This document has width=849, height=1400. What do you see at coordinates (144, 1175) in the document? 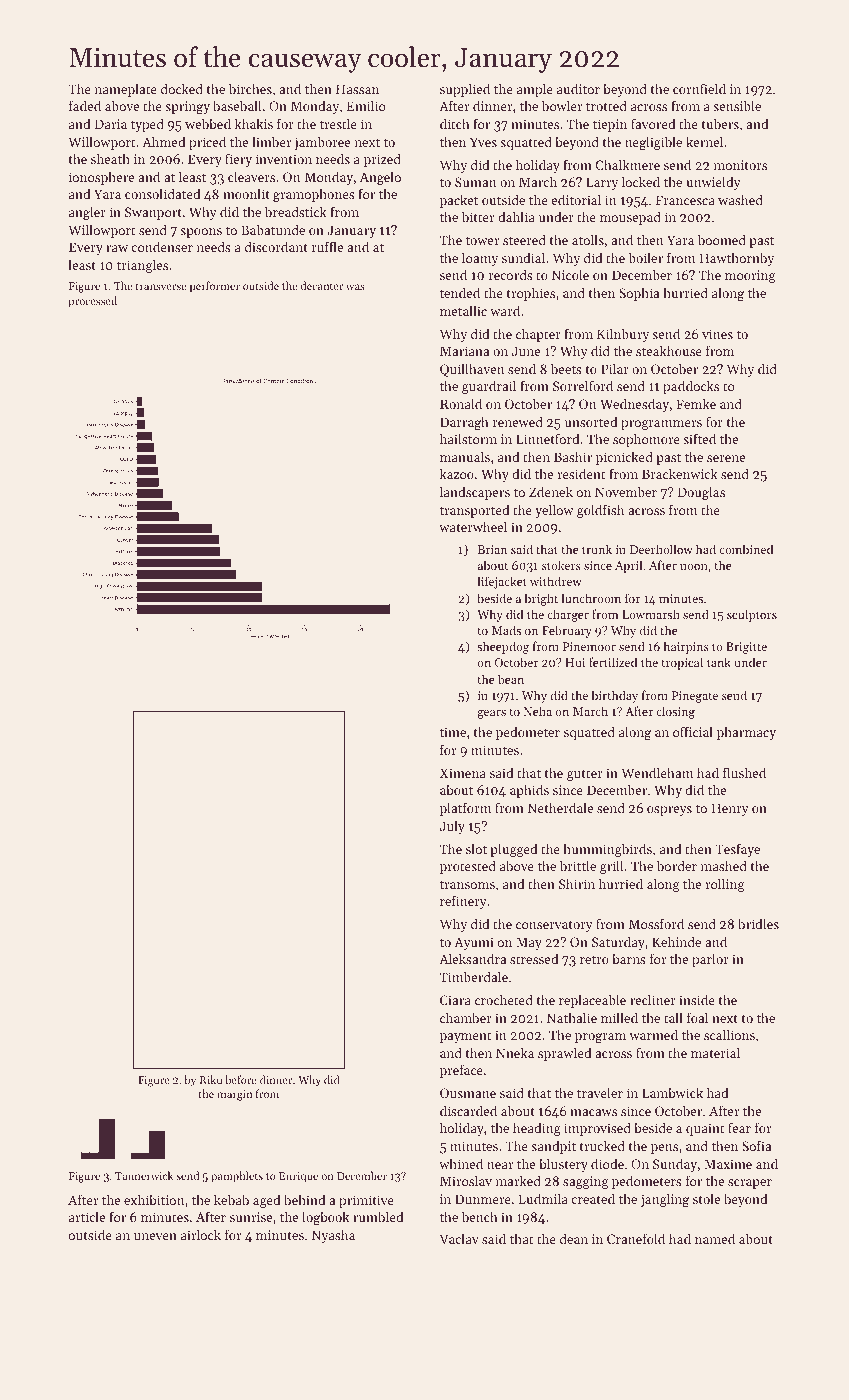
I see `Tannerwick` at bounding box center [144, 1175].
